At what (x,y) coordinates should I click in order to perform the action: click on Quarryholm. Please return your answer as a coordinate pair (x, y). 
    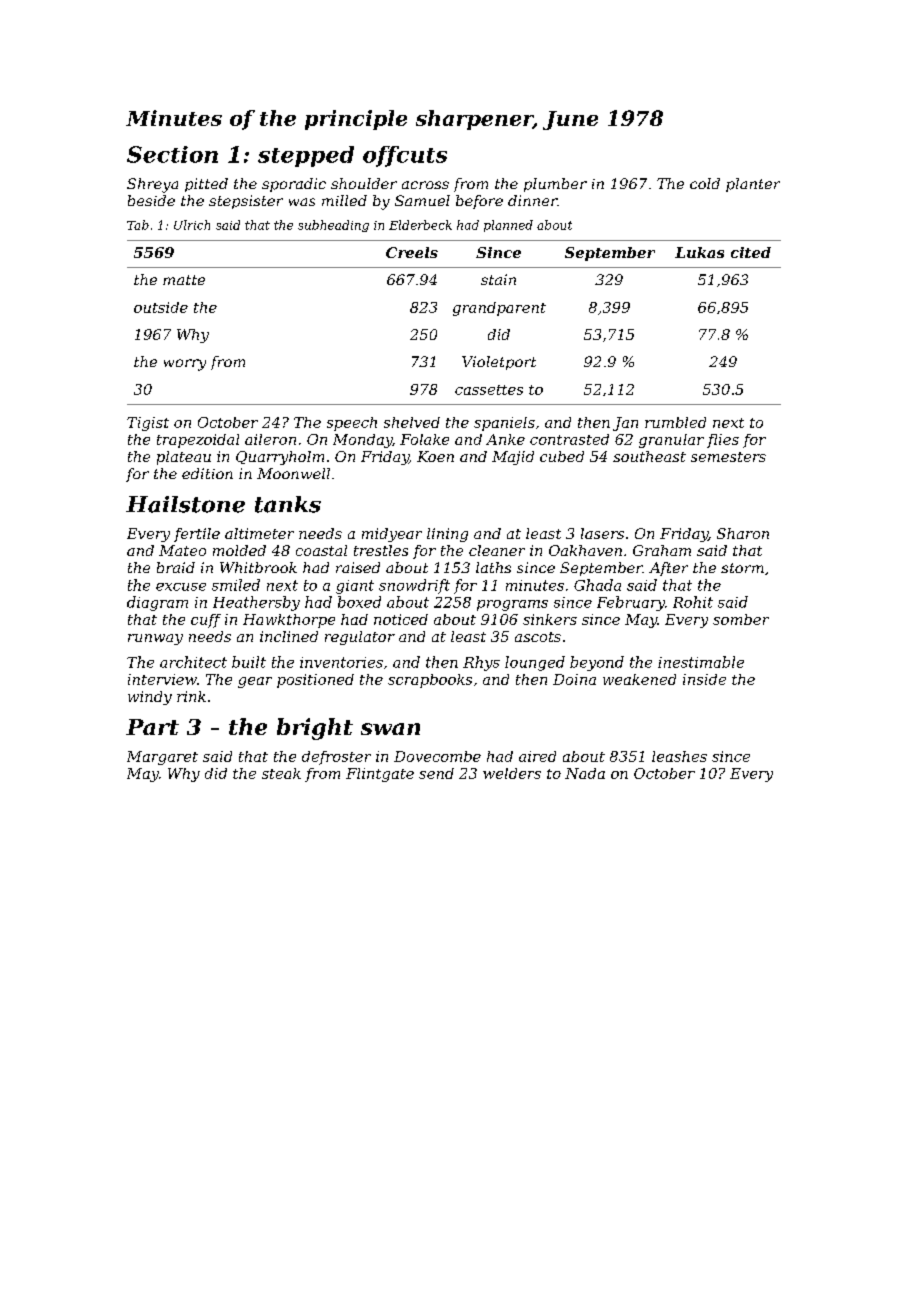
    Looking at the image, I should click on (280, 458).
